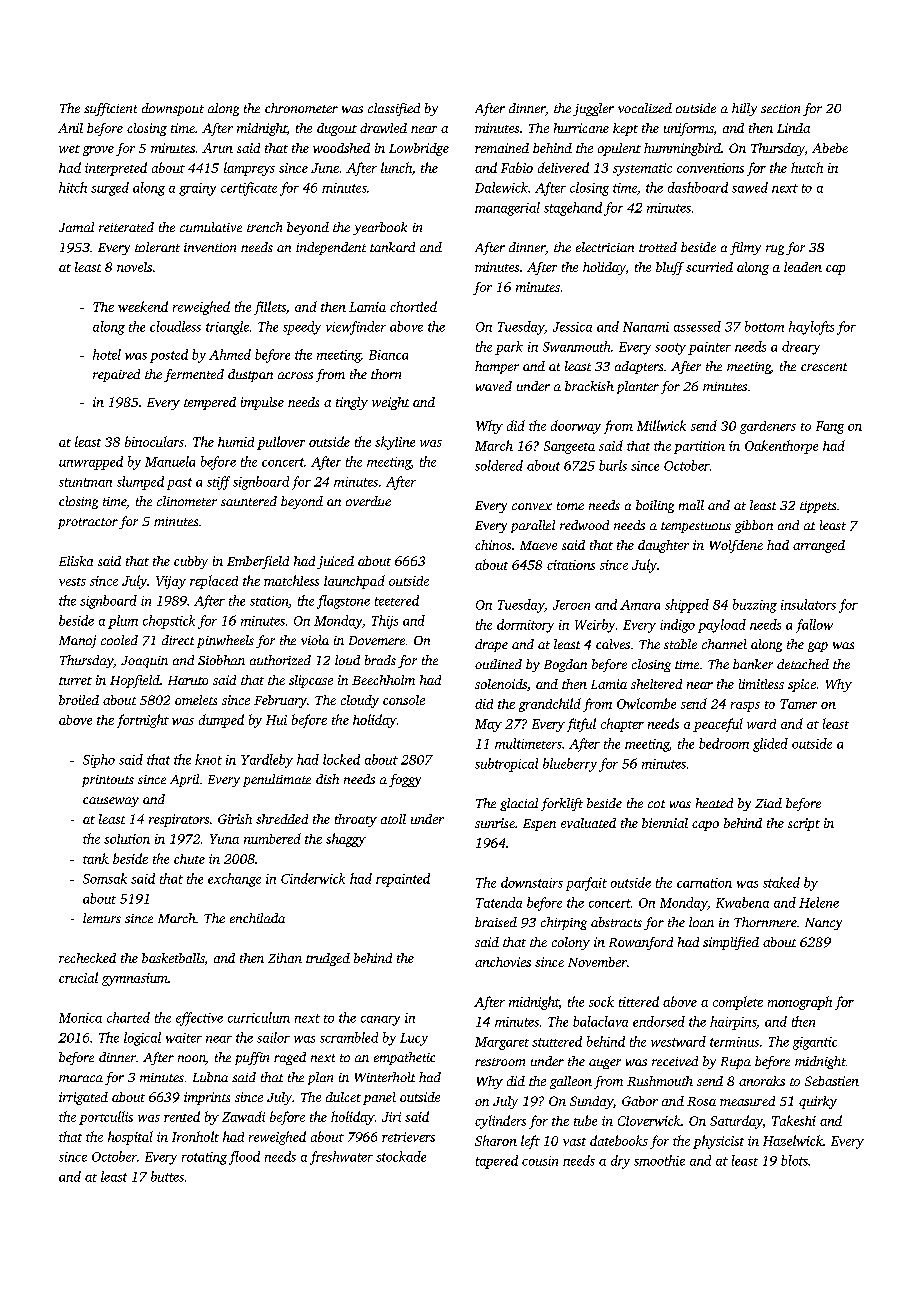  I want to click on grove, so click(98, 151).
